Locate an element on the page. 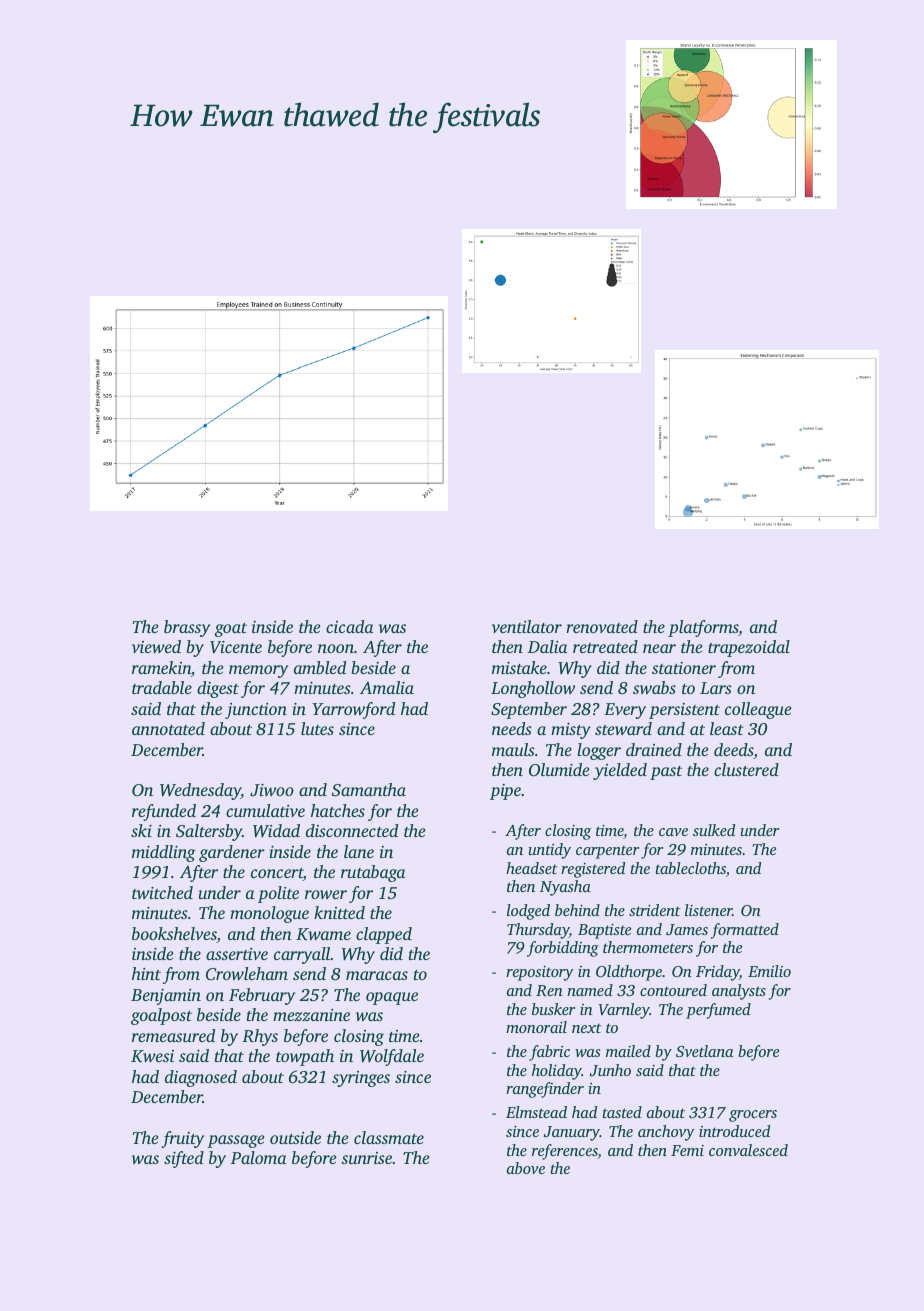 Image resolution: width=924 pixels, height=1311 pixels. Rhys is located at coordinates (260, 1037).
